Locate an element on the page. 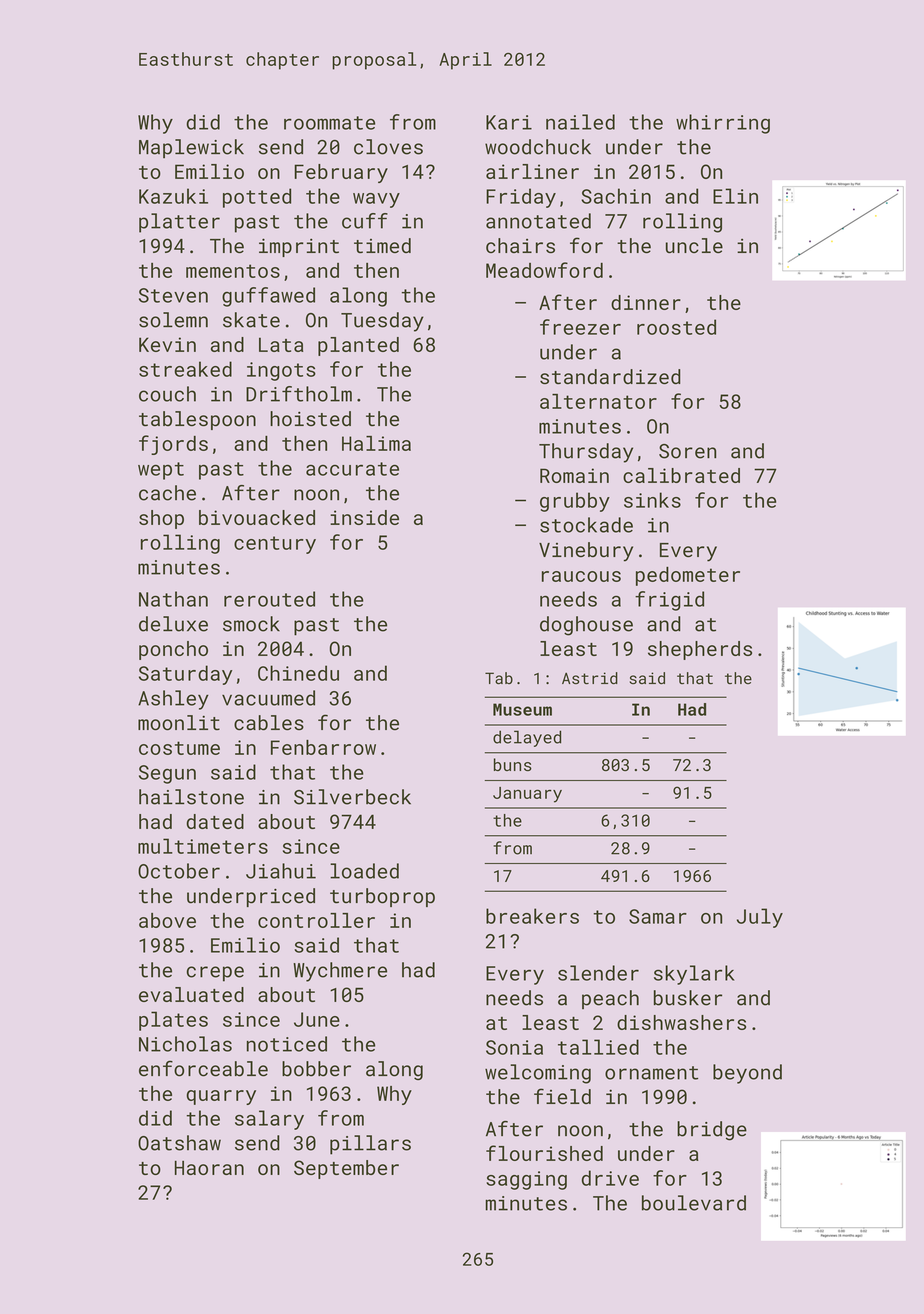 This document has width=924, height=1314. Haoran is located at coordinates (209, 1168).
